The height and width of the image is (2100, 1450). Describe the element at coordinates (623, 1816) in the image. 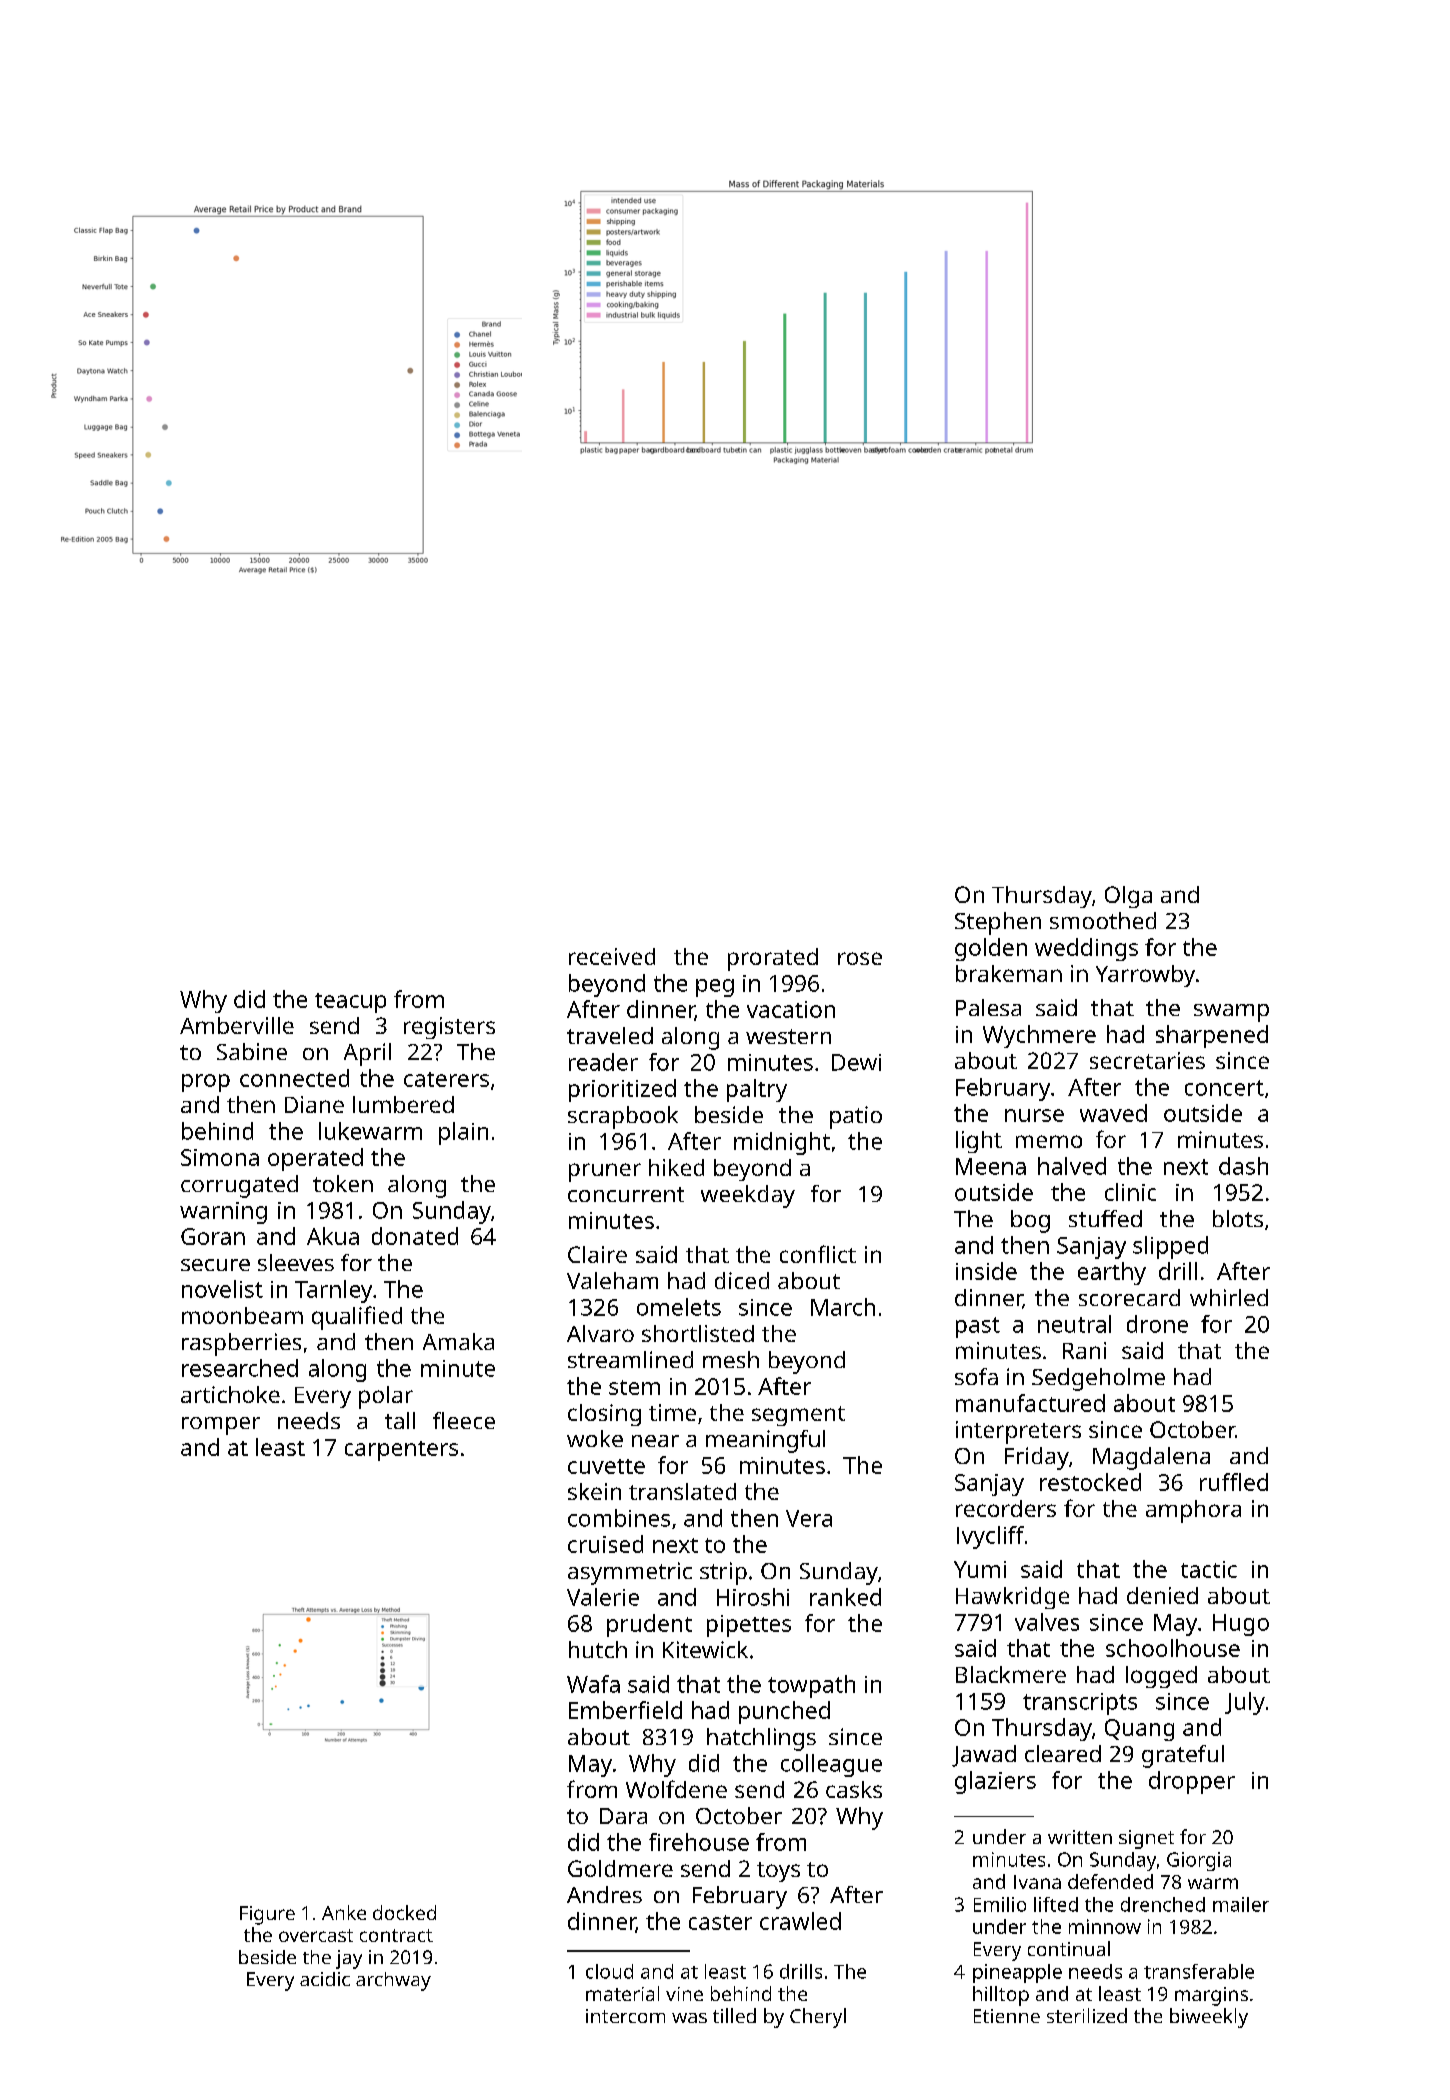

I see `Dara` at that location.
